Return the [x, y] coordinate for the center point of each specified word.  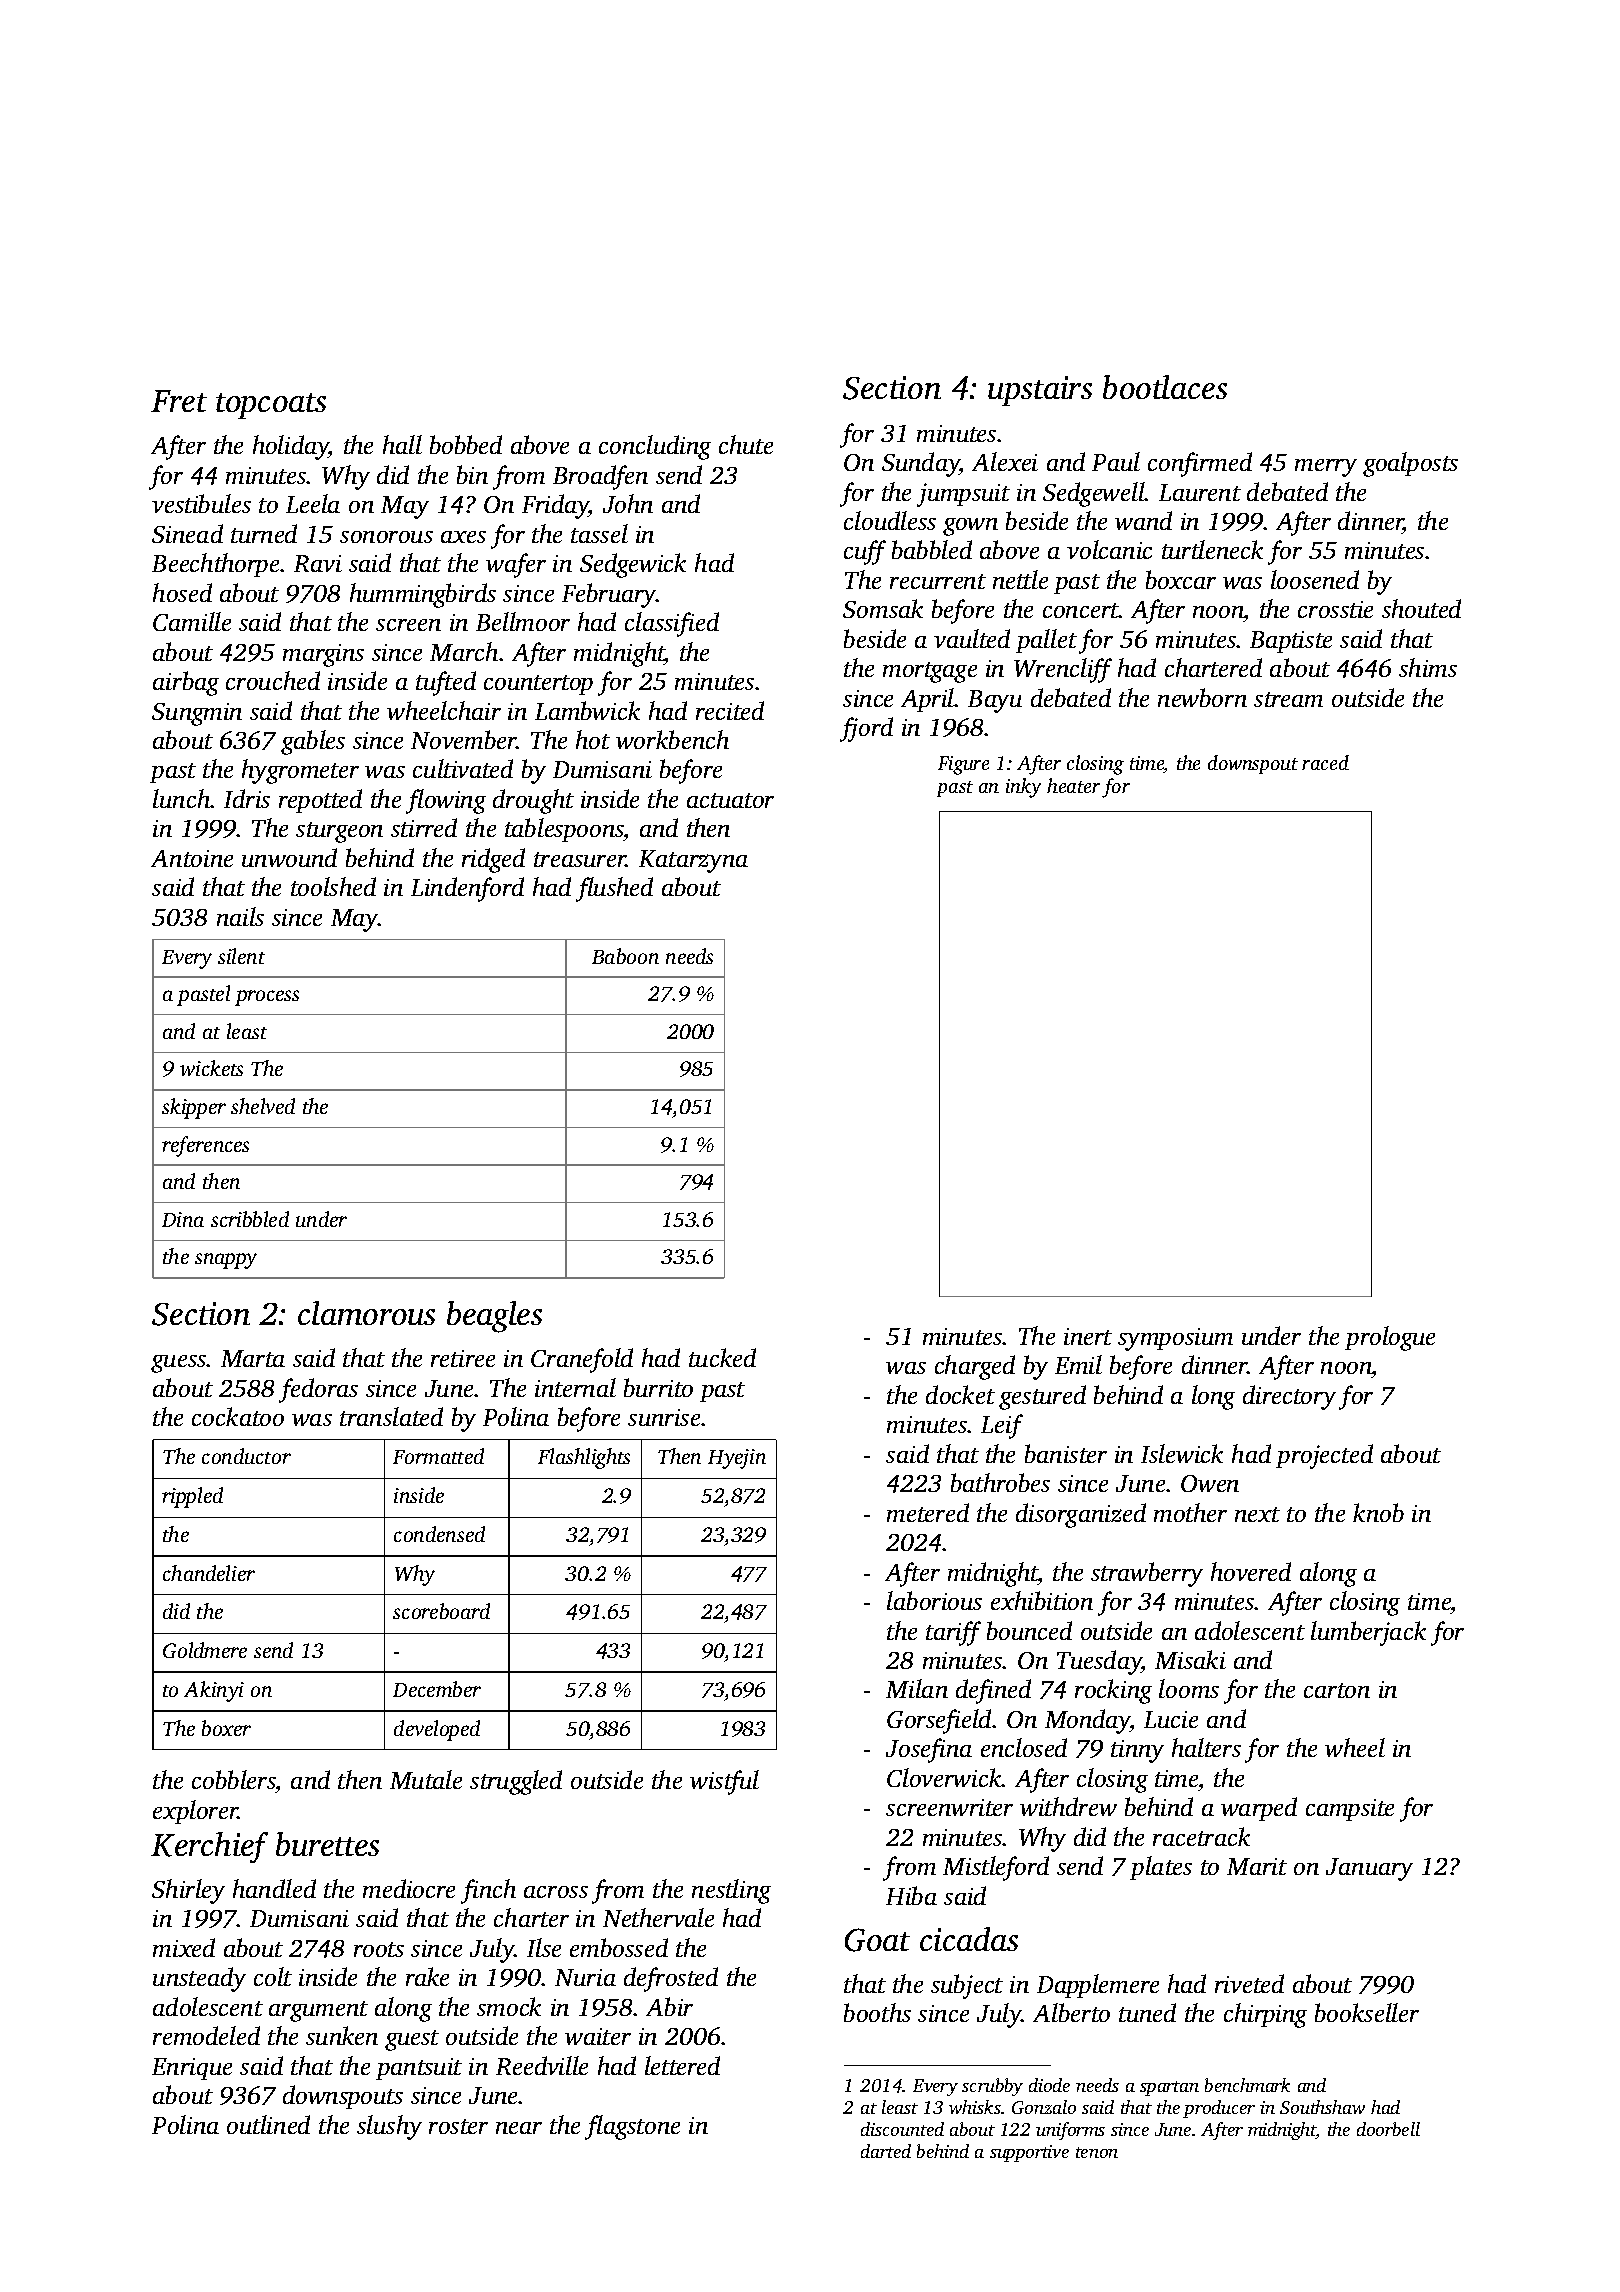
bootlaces [1165, 387]
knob [1378, 1512]
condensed [439, 1534]
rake [427, 1976]
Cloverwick [944, 1777]
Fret [179, 401]
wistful [724, 1782]
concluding [655, 447]
